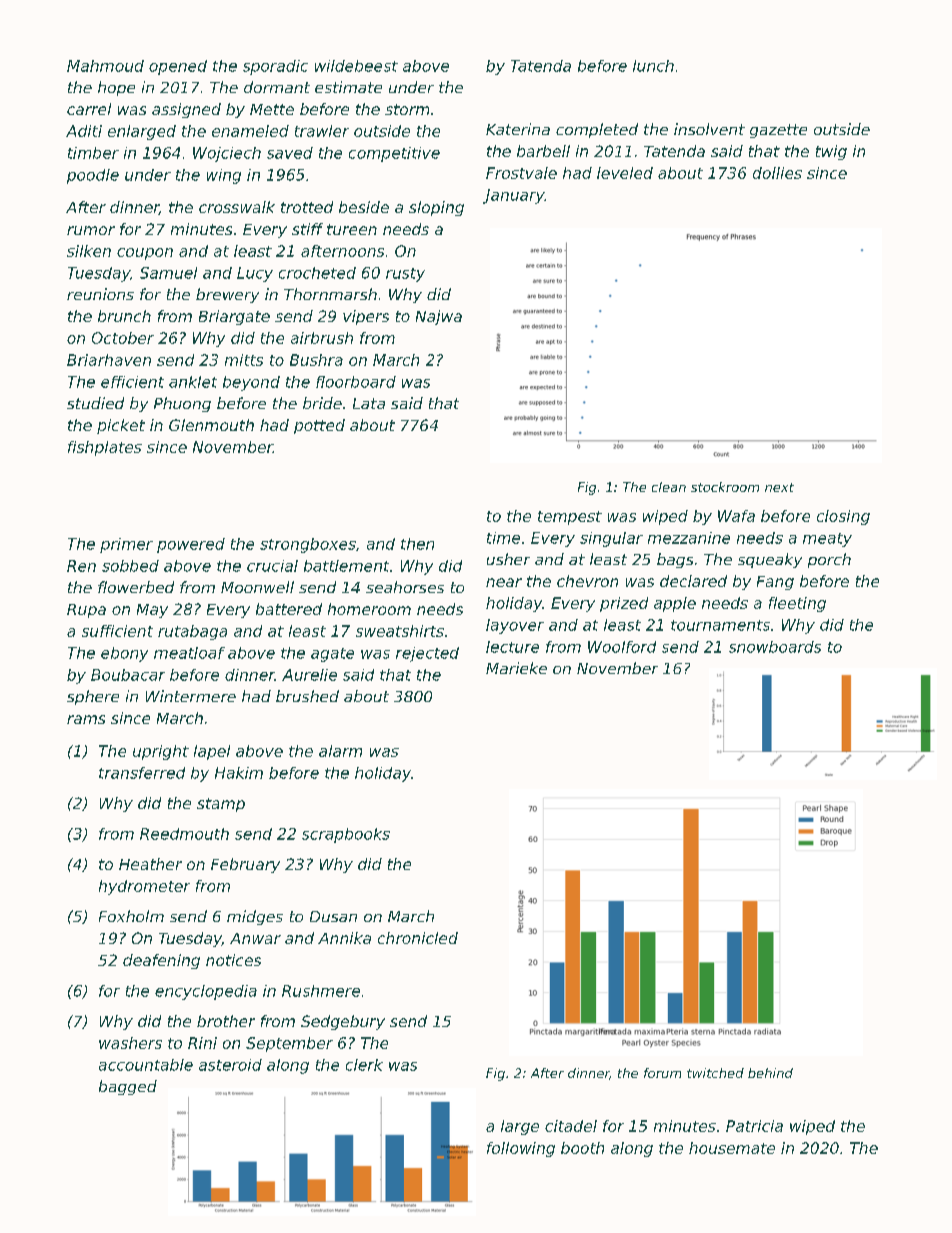 The height and width of the document is (1233, 952). Describe the element at coordinates (340, 751) in the document. I see `alarm` at that location.
